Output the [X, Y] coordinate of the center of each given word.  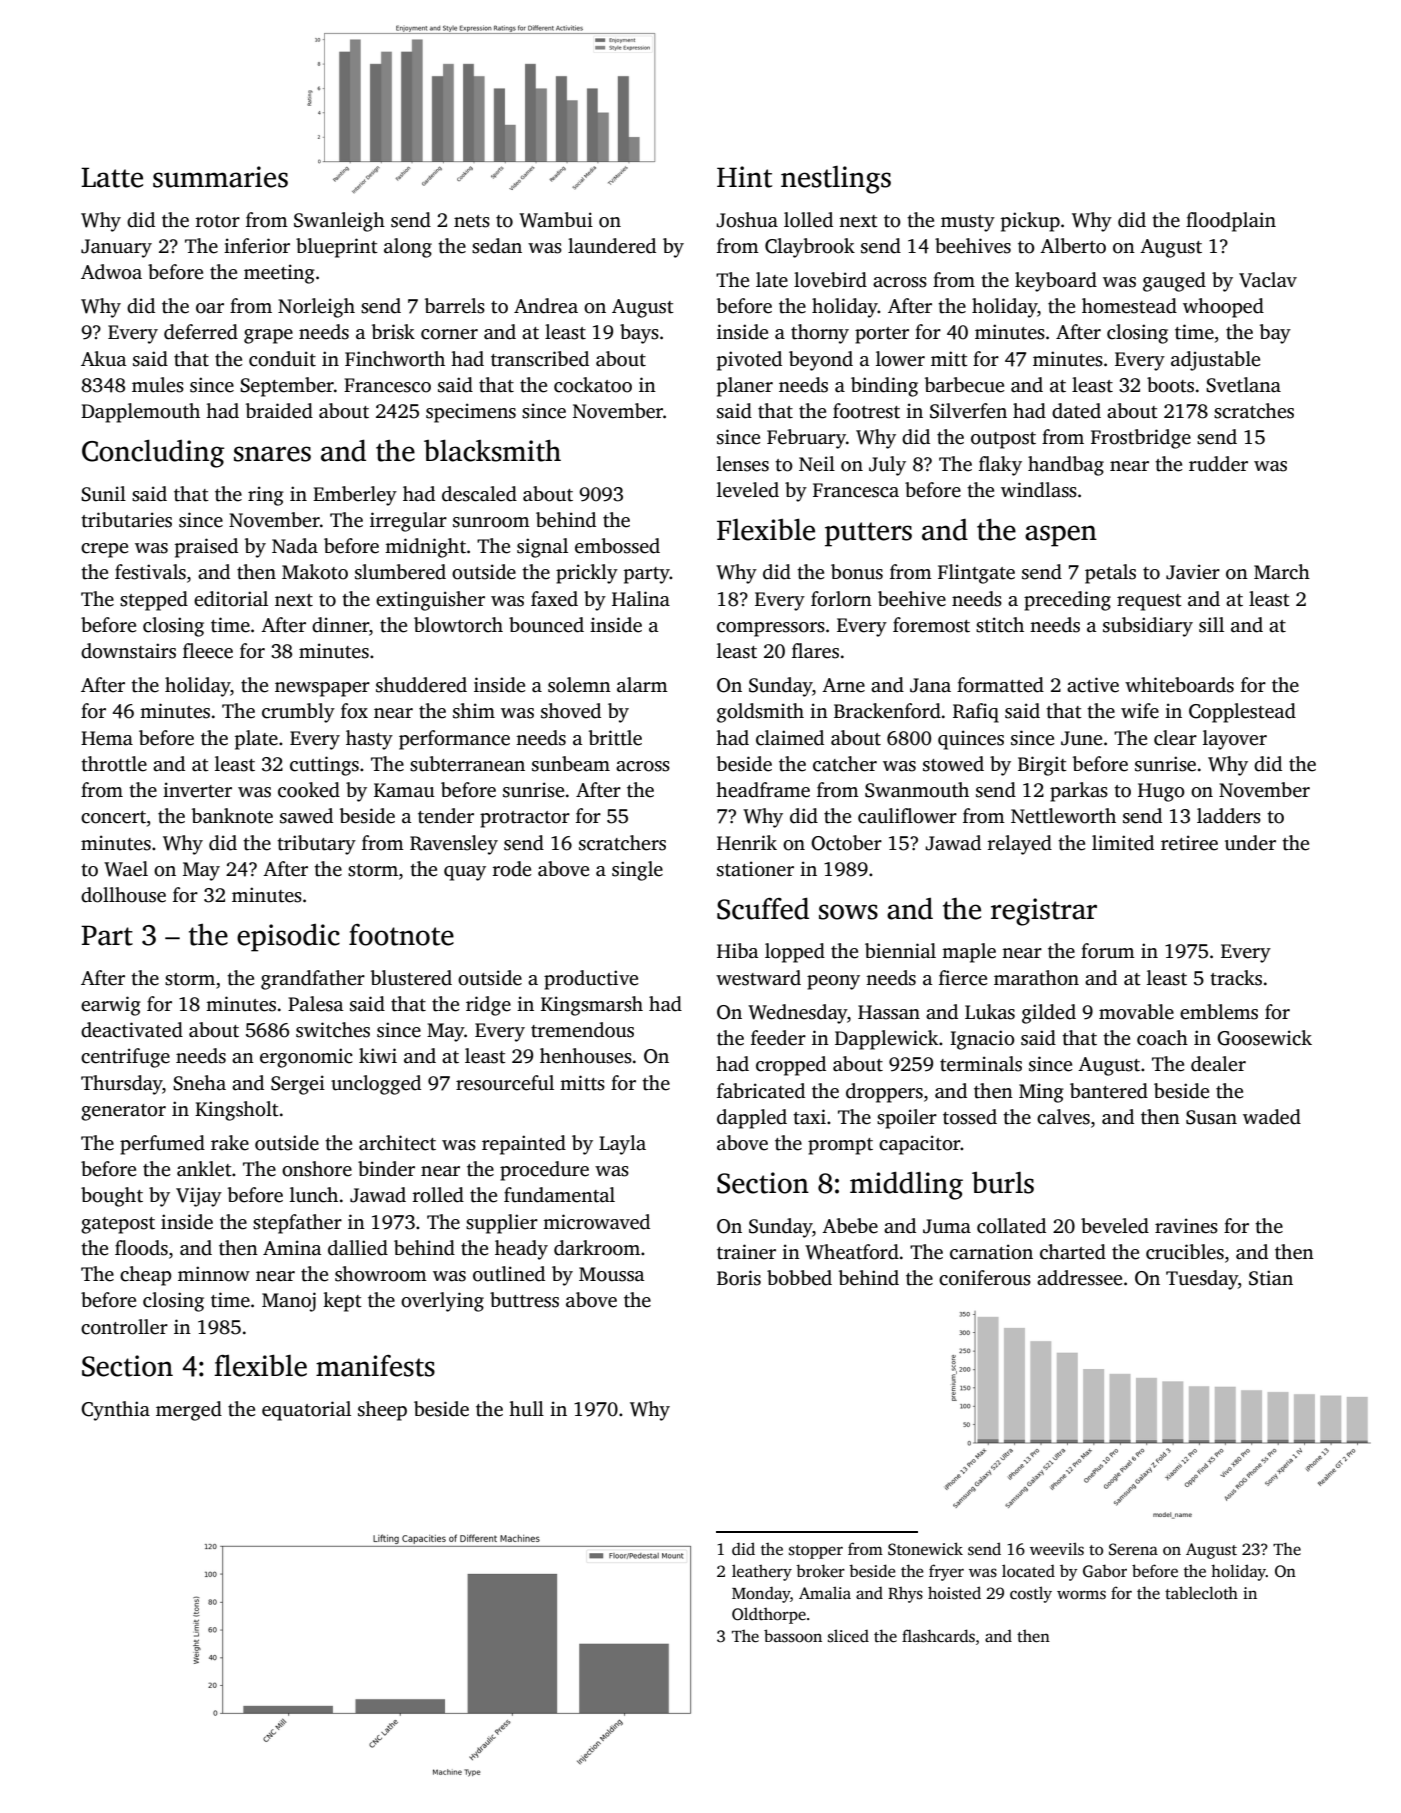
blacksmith [492, 450]
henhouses [586, 1056]
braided [279, 411]
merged [189, 1411]
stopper [816, 1552]
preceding [1067, 601]
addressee [1079, 1278]
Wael [126, 869]
